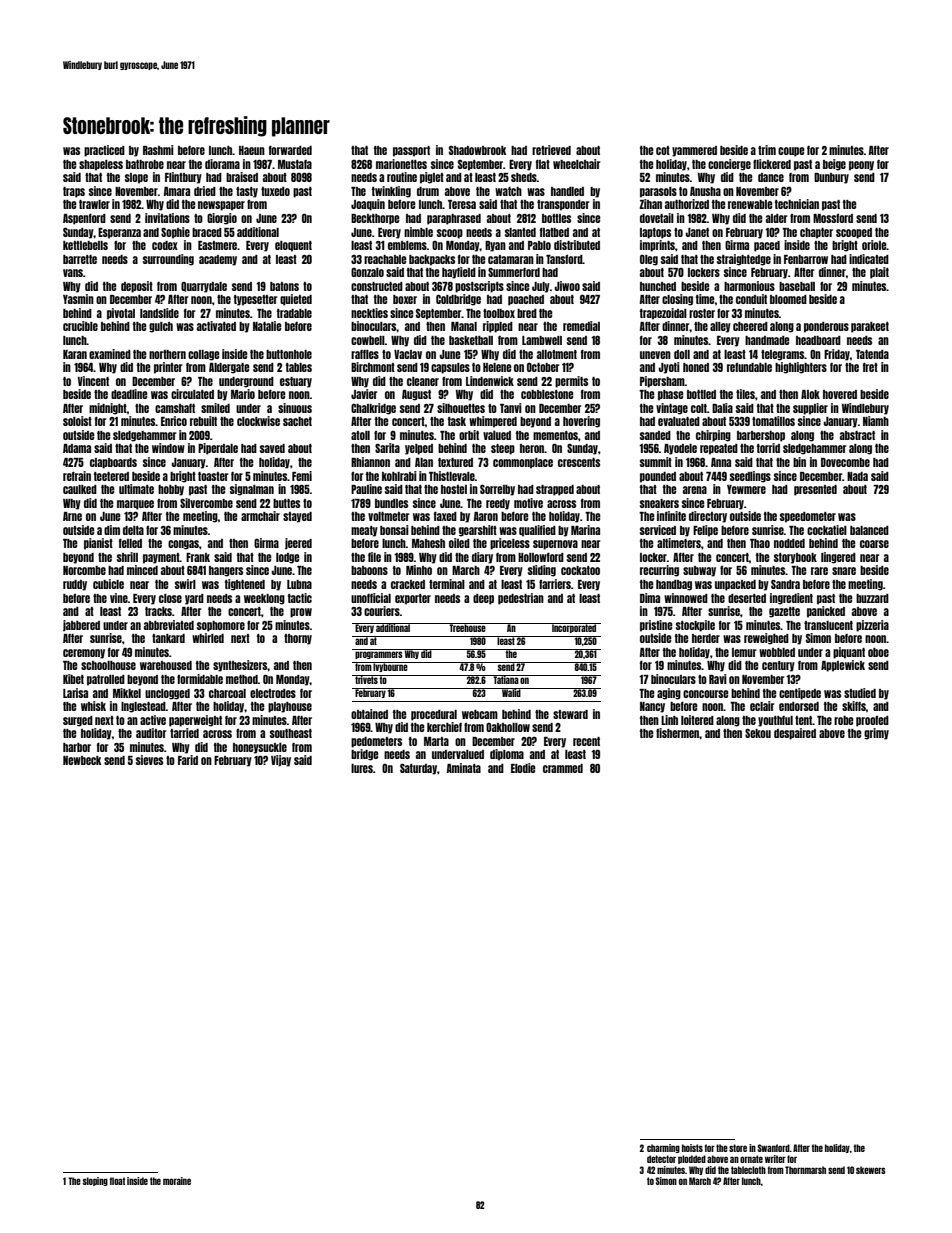 This image has height=1233, width=952. I want to click on crammed, so click(563, 768).
